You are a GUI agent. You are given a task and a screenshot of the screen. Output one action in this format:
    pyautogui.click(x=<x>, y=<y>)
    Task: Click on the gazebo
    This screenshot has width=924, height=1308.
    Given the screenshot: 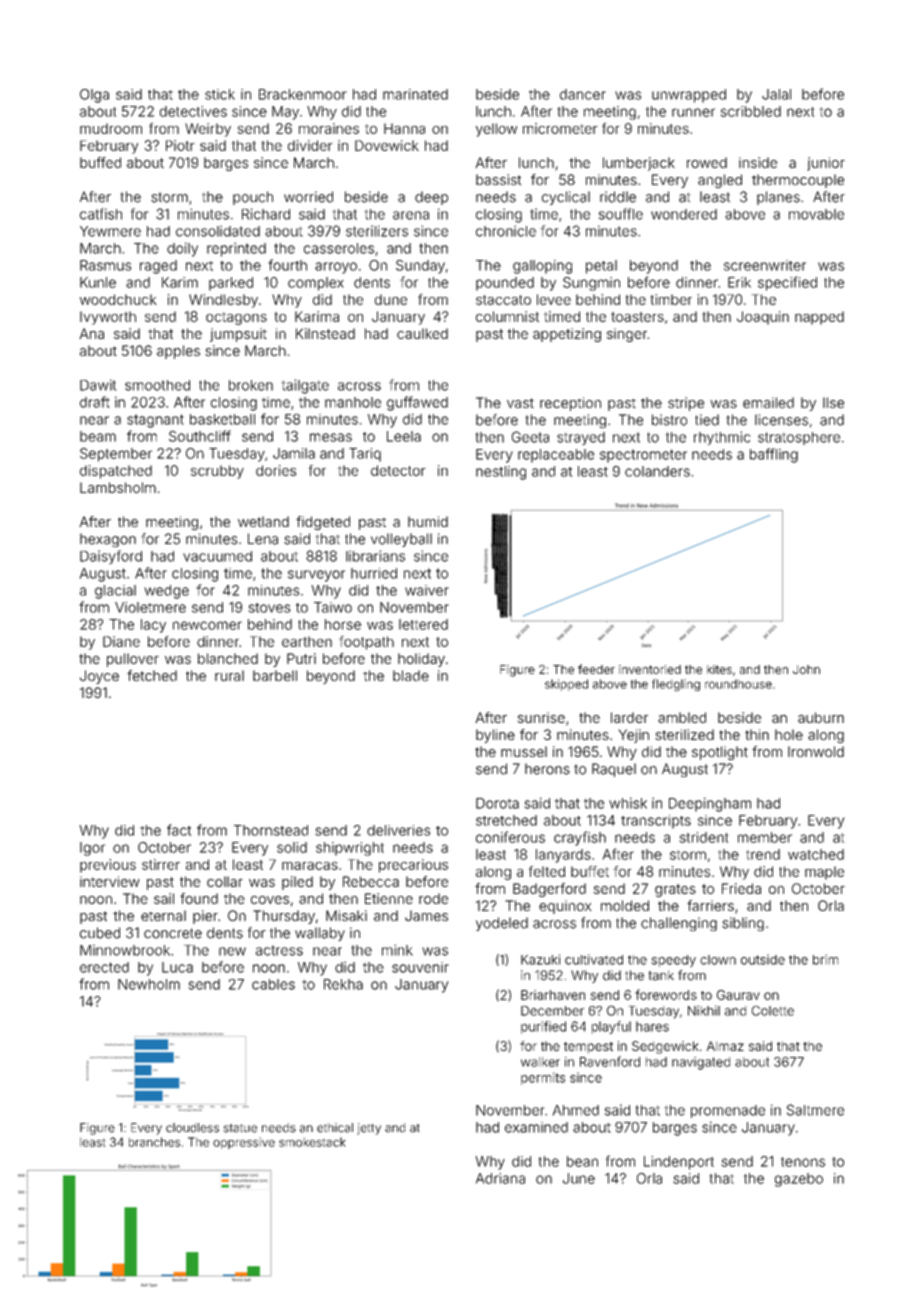 What is the action you would take?
    pyautogui.click(x=799, y=1180)
